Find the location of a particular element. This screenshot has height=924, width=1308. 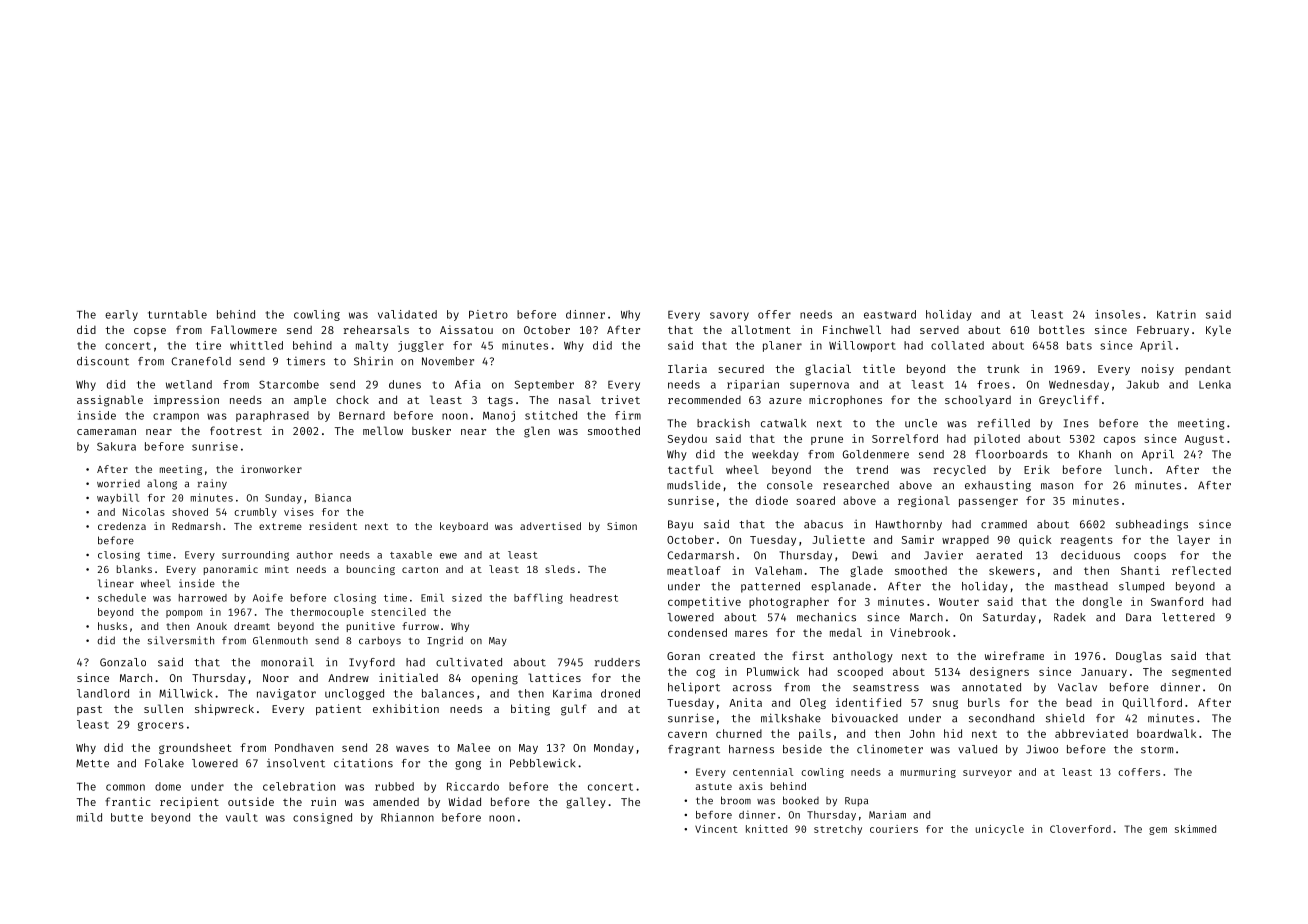

surrounding is located at coordinates (255, 556).
